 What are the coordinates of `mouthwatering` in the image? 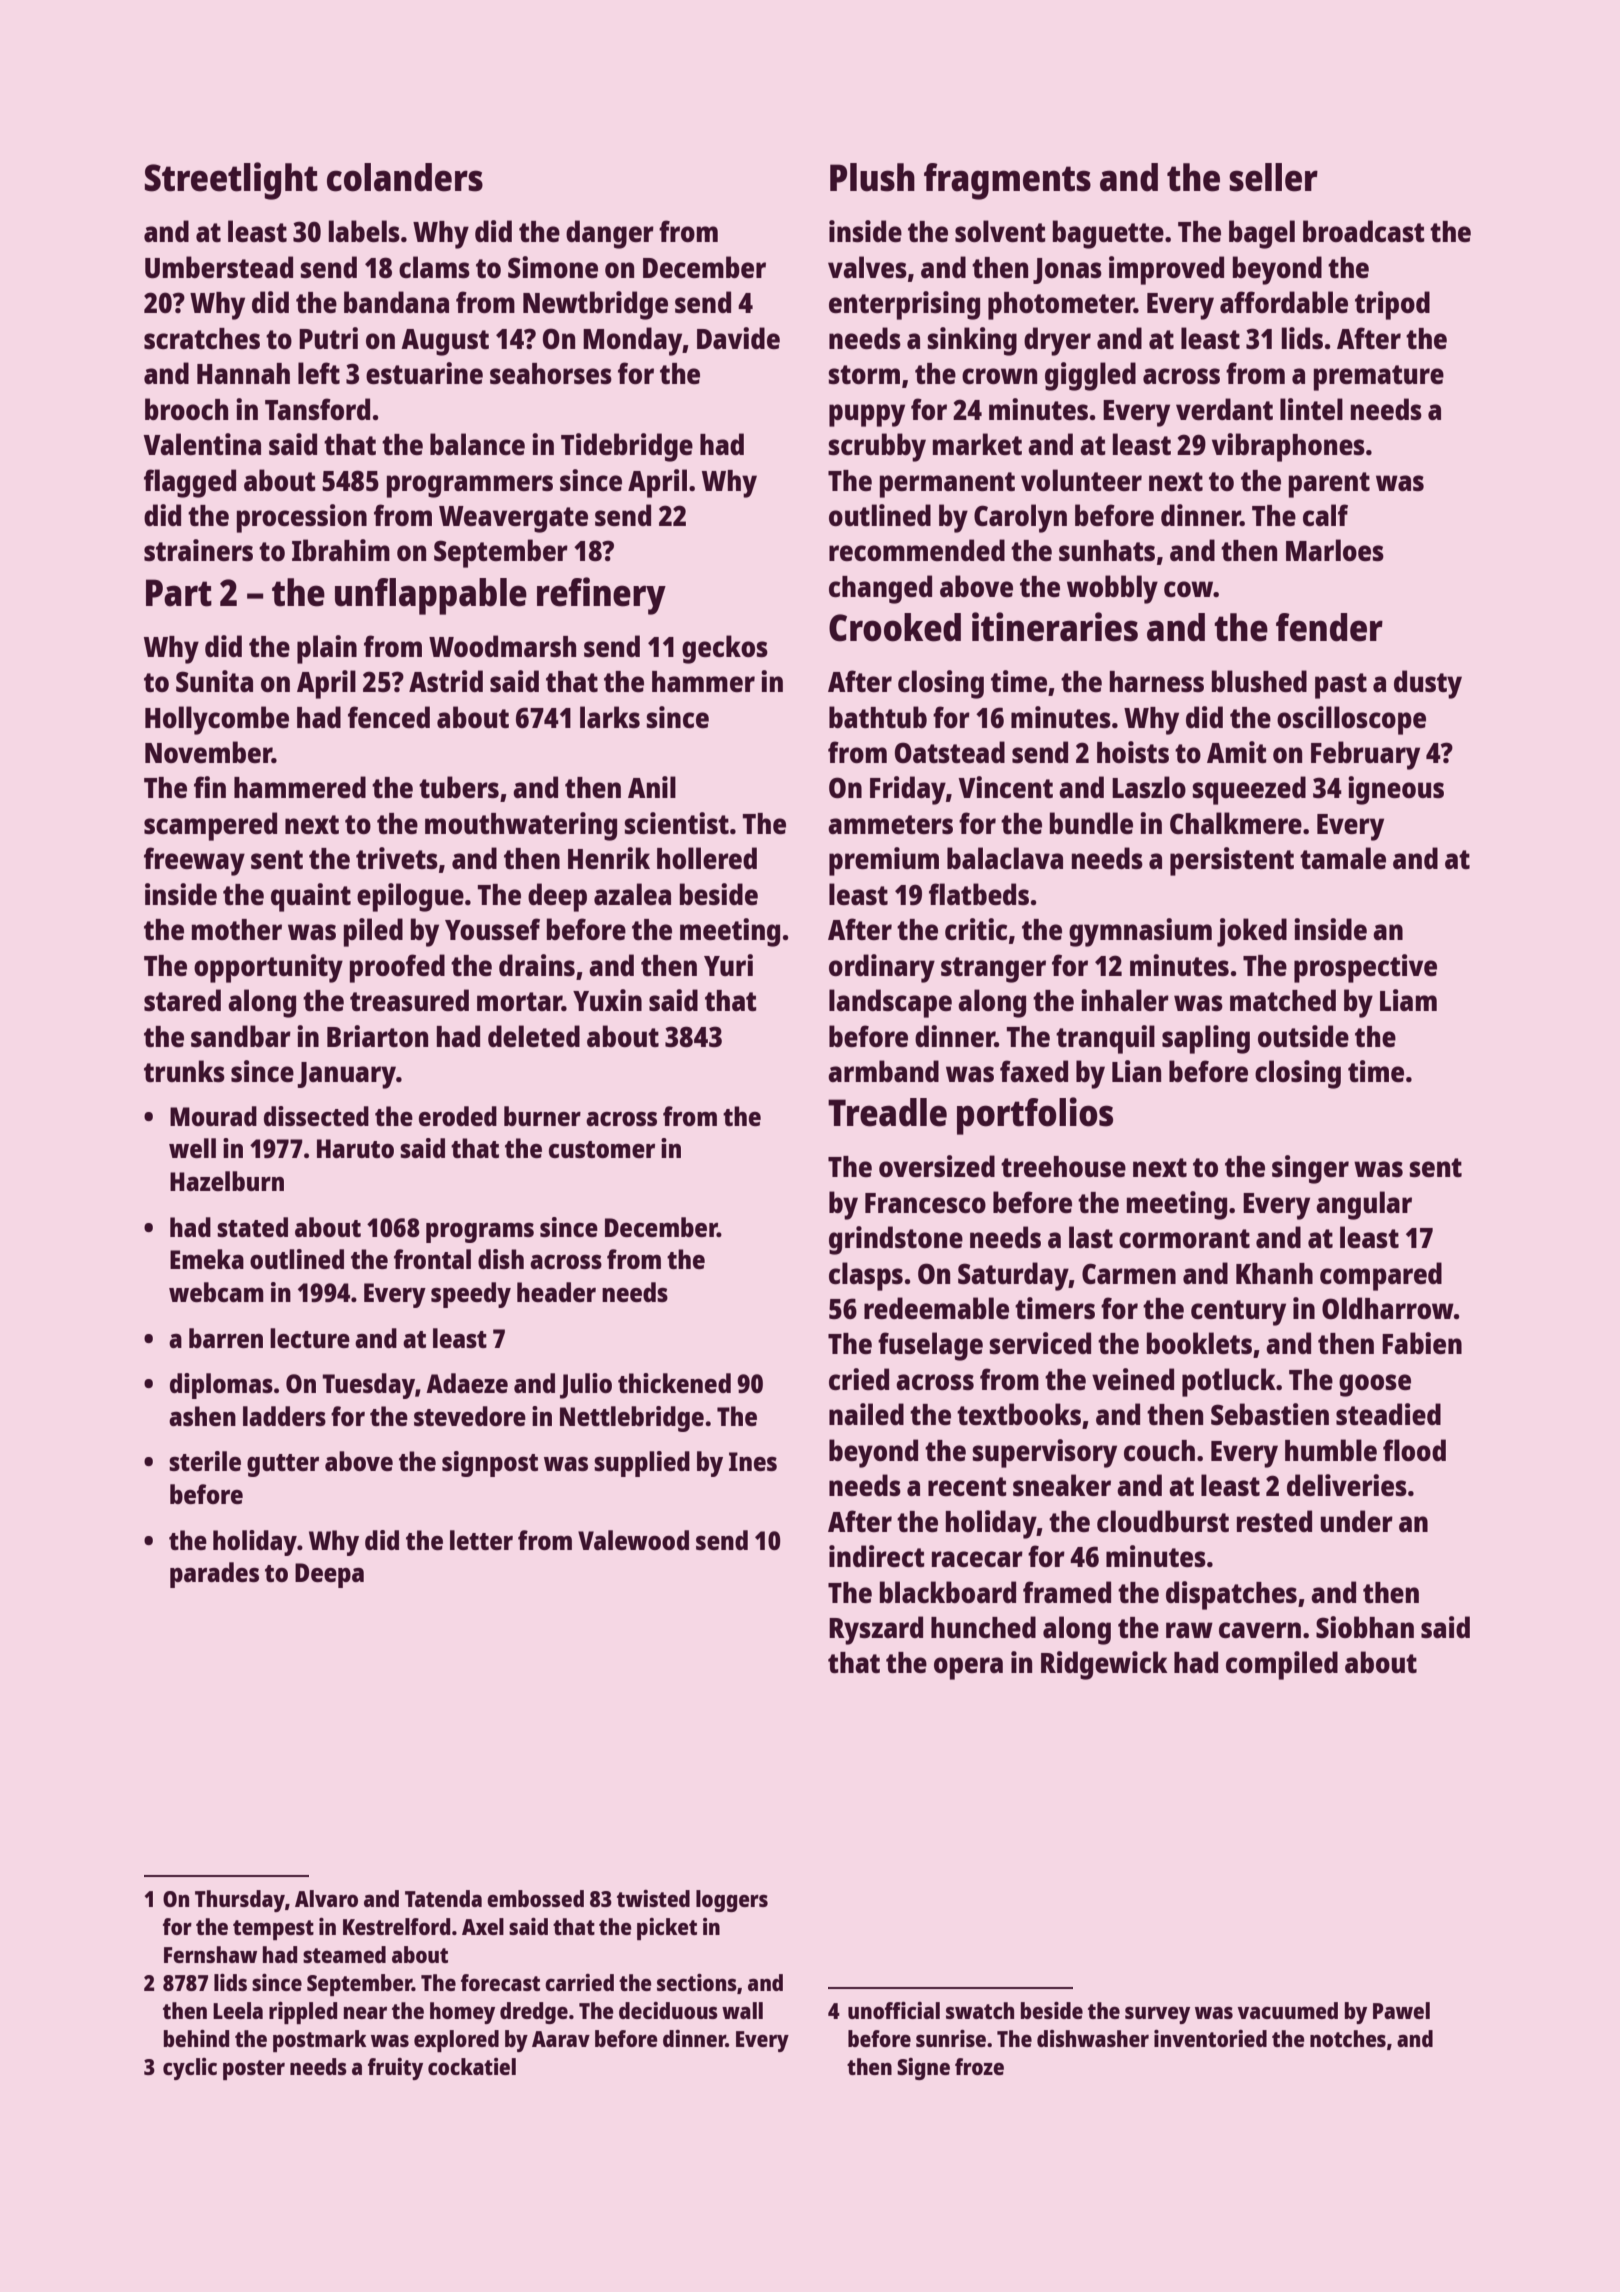 It's located at (521, 826).
